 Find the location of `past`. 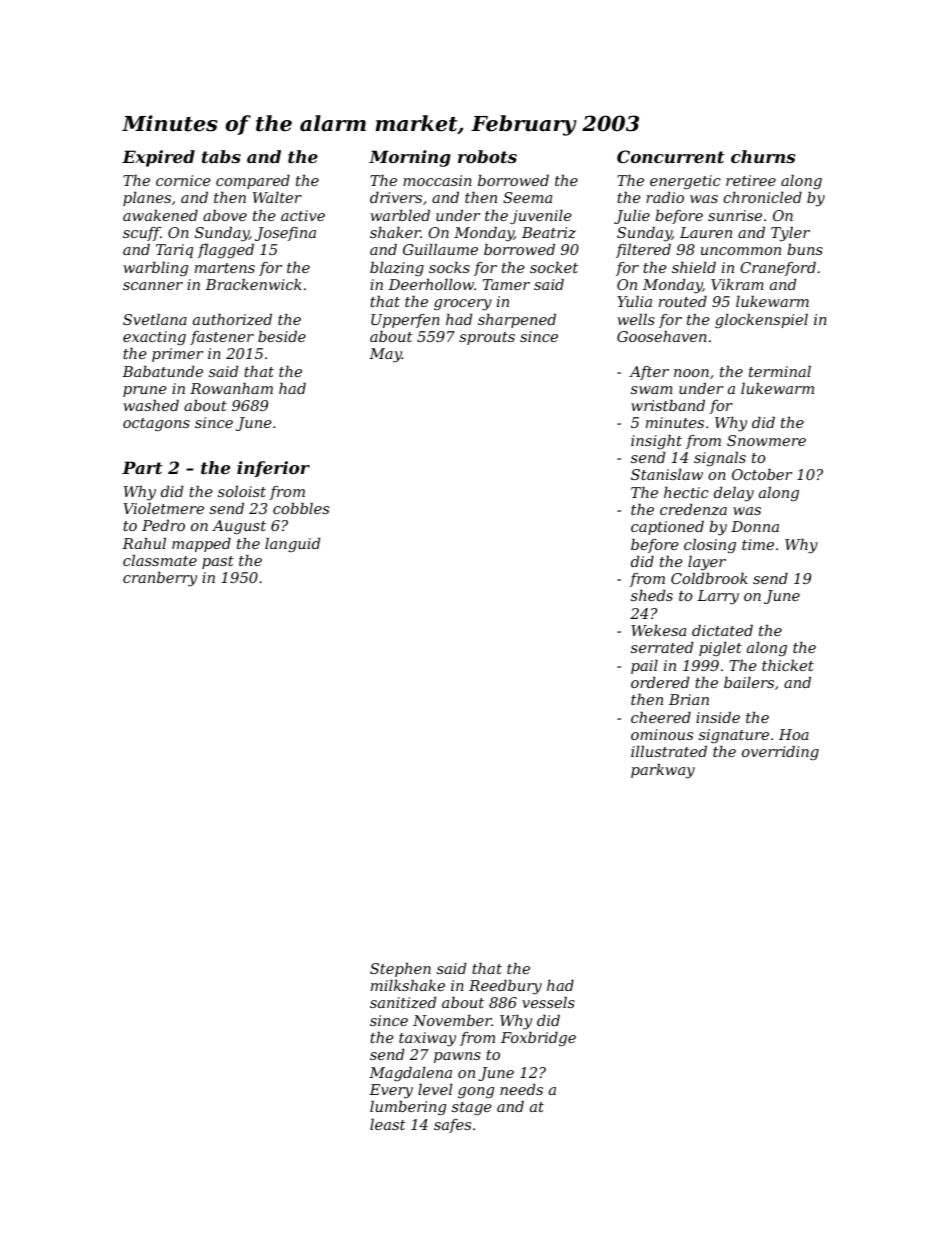

past is located at coordinates (218, 562).
